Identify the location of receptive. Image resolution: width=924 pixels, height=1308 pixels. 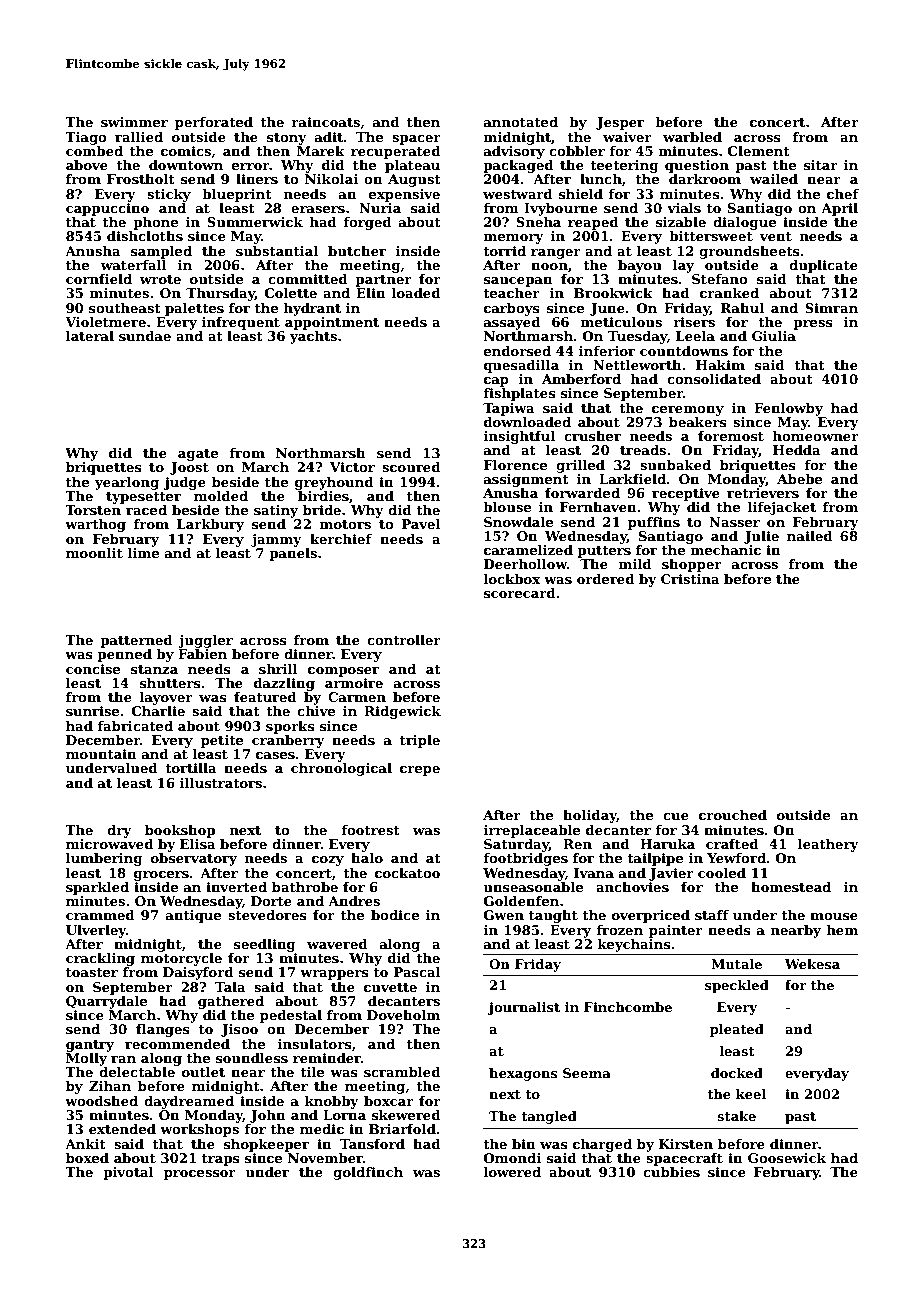
(686, 494).
